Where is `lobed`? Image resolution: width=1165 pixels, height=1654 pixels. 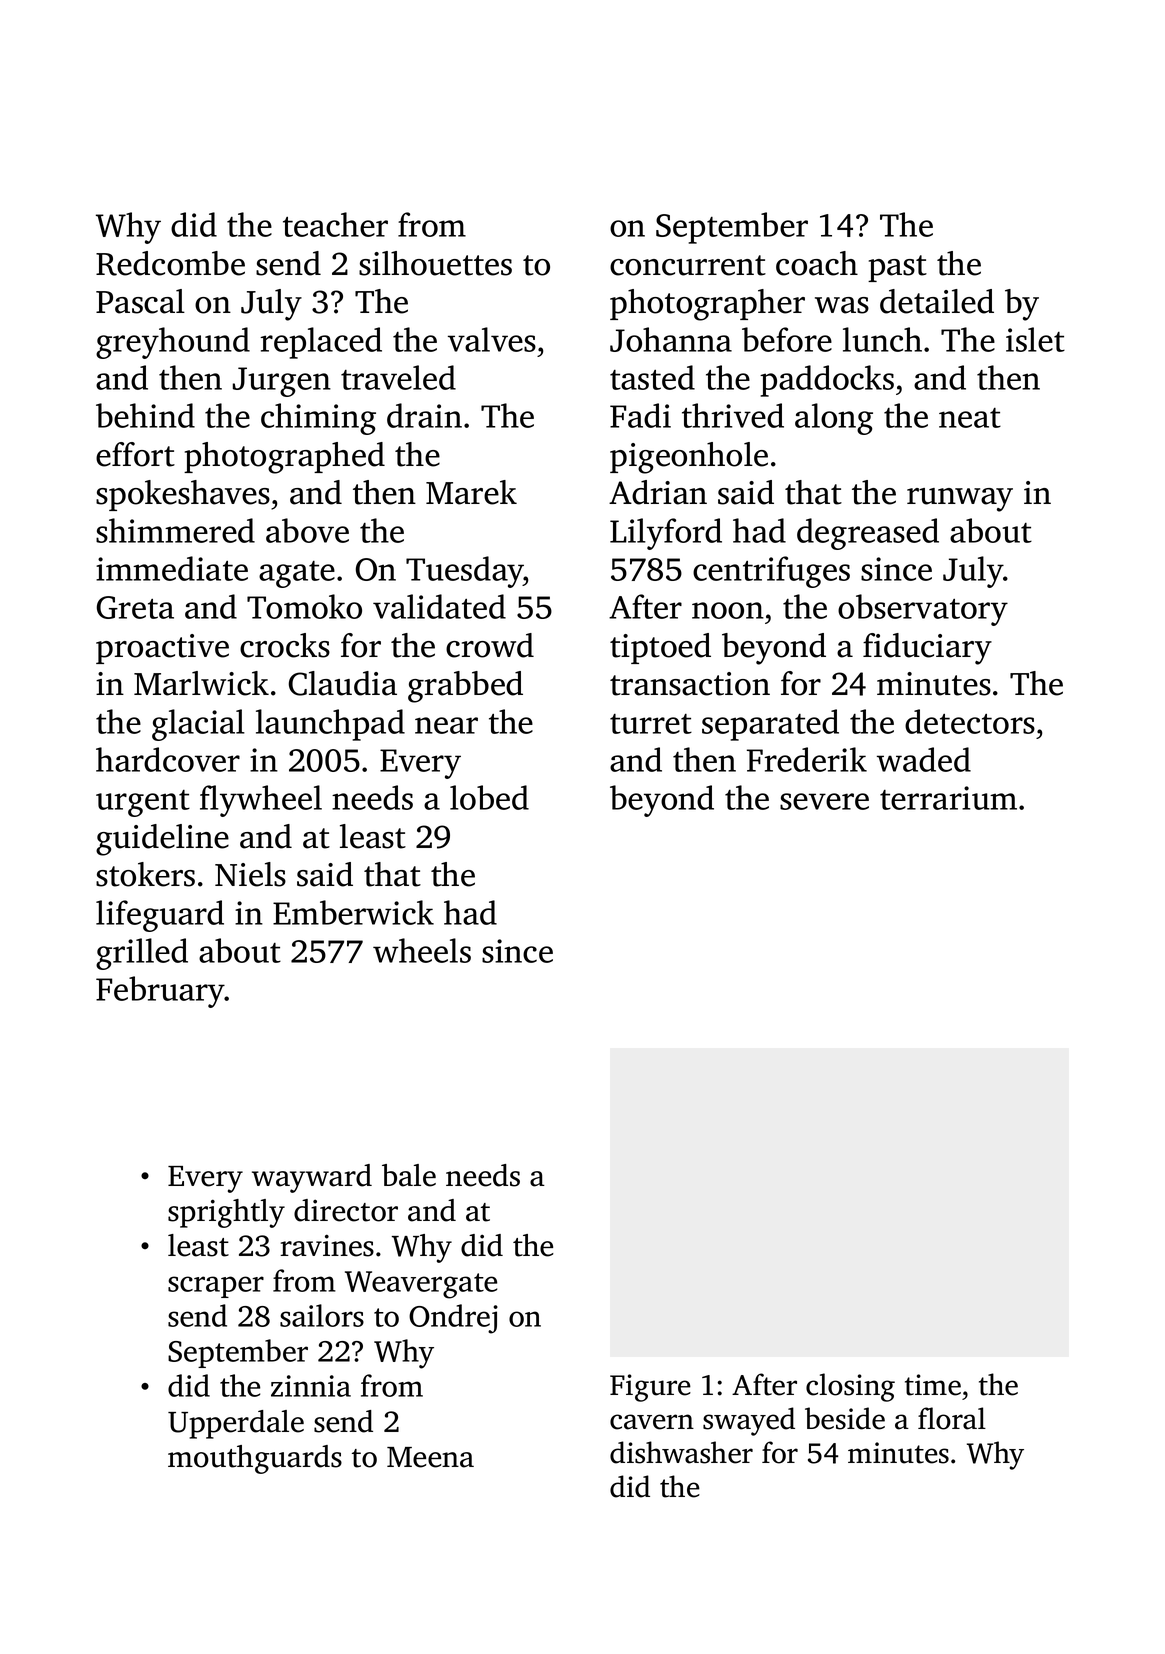 lobed is located at coordinates (489, 797).
